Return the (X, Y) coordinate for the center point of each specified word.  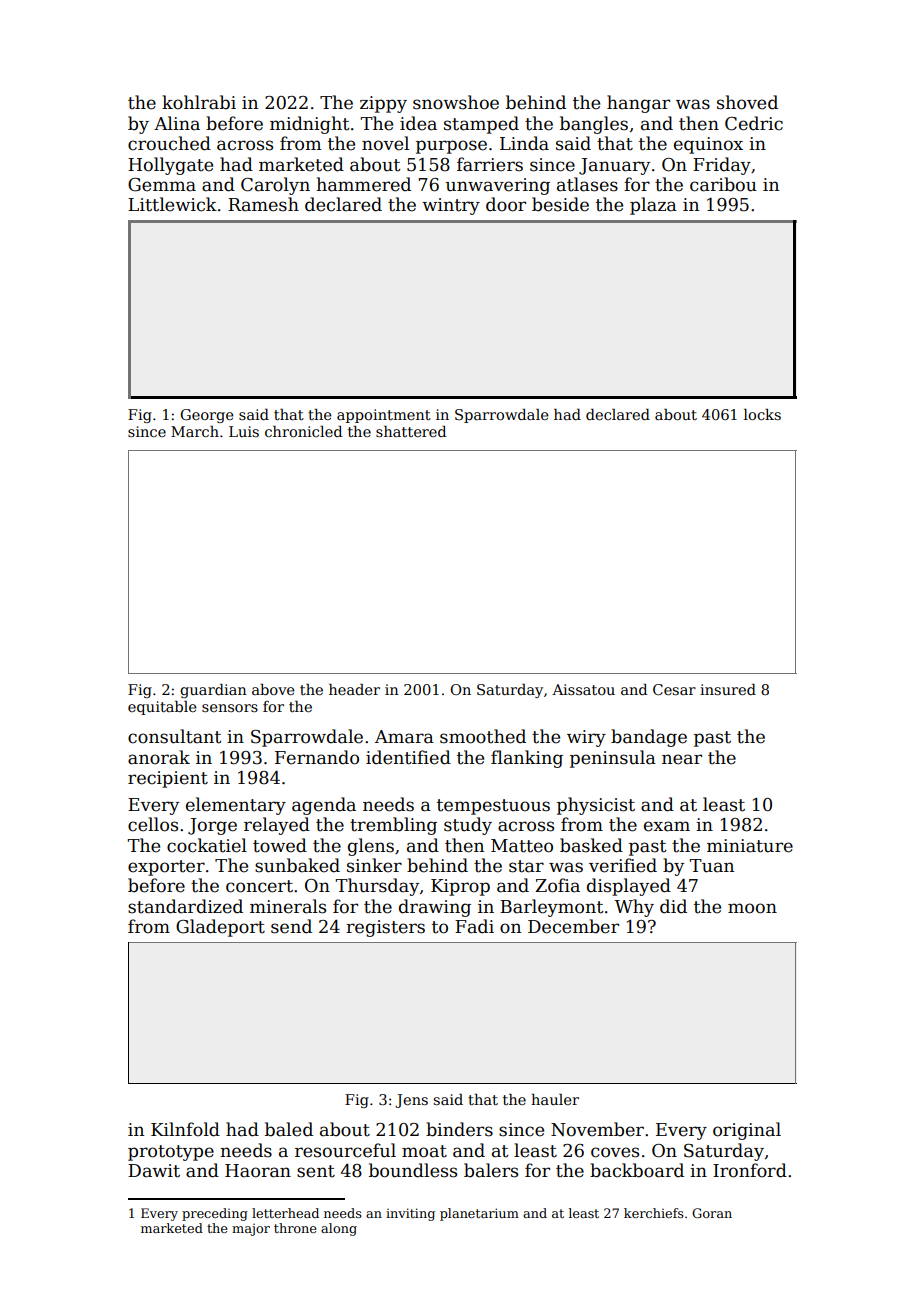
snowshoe (456, 102)
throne (295, 1228)
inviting (410, 1214)
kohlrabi (199, 102)
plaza (653, 206)
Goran (712, 1213)
